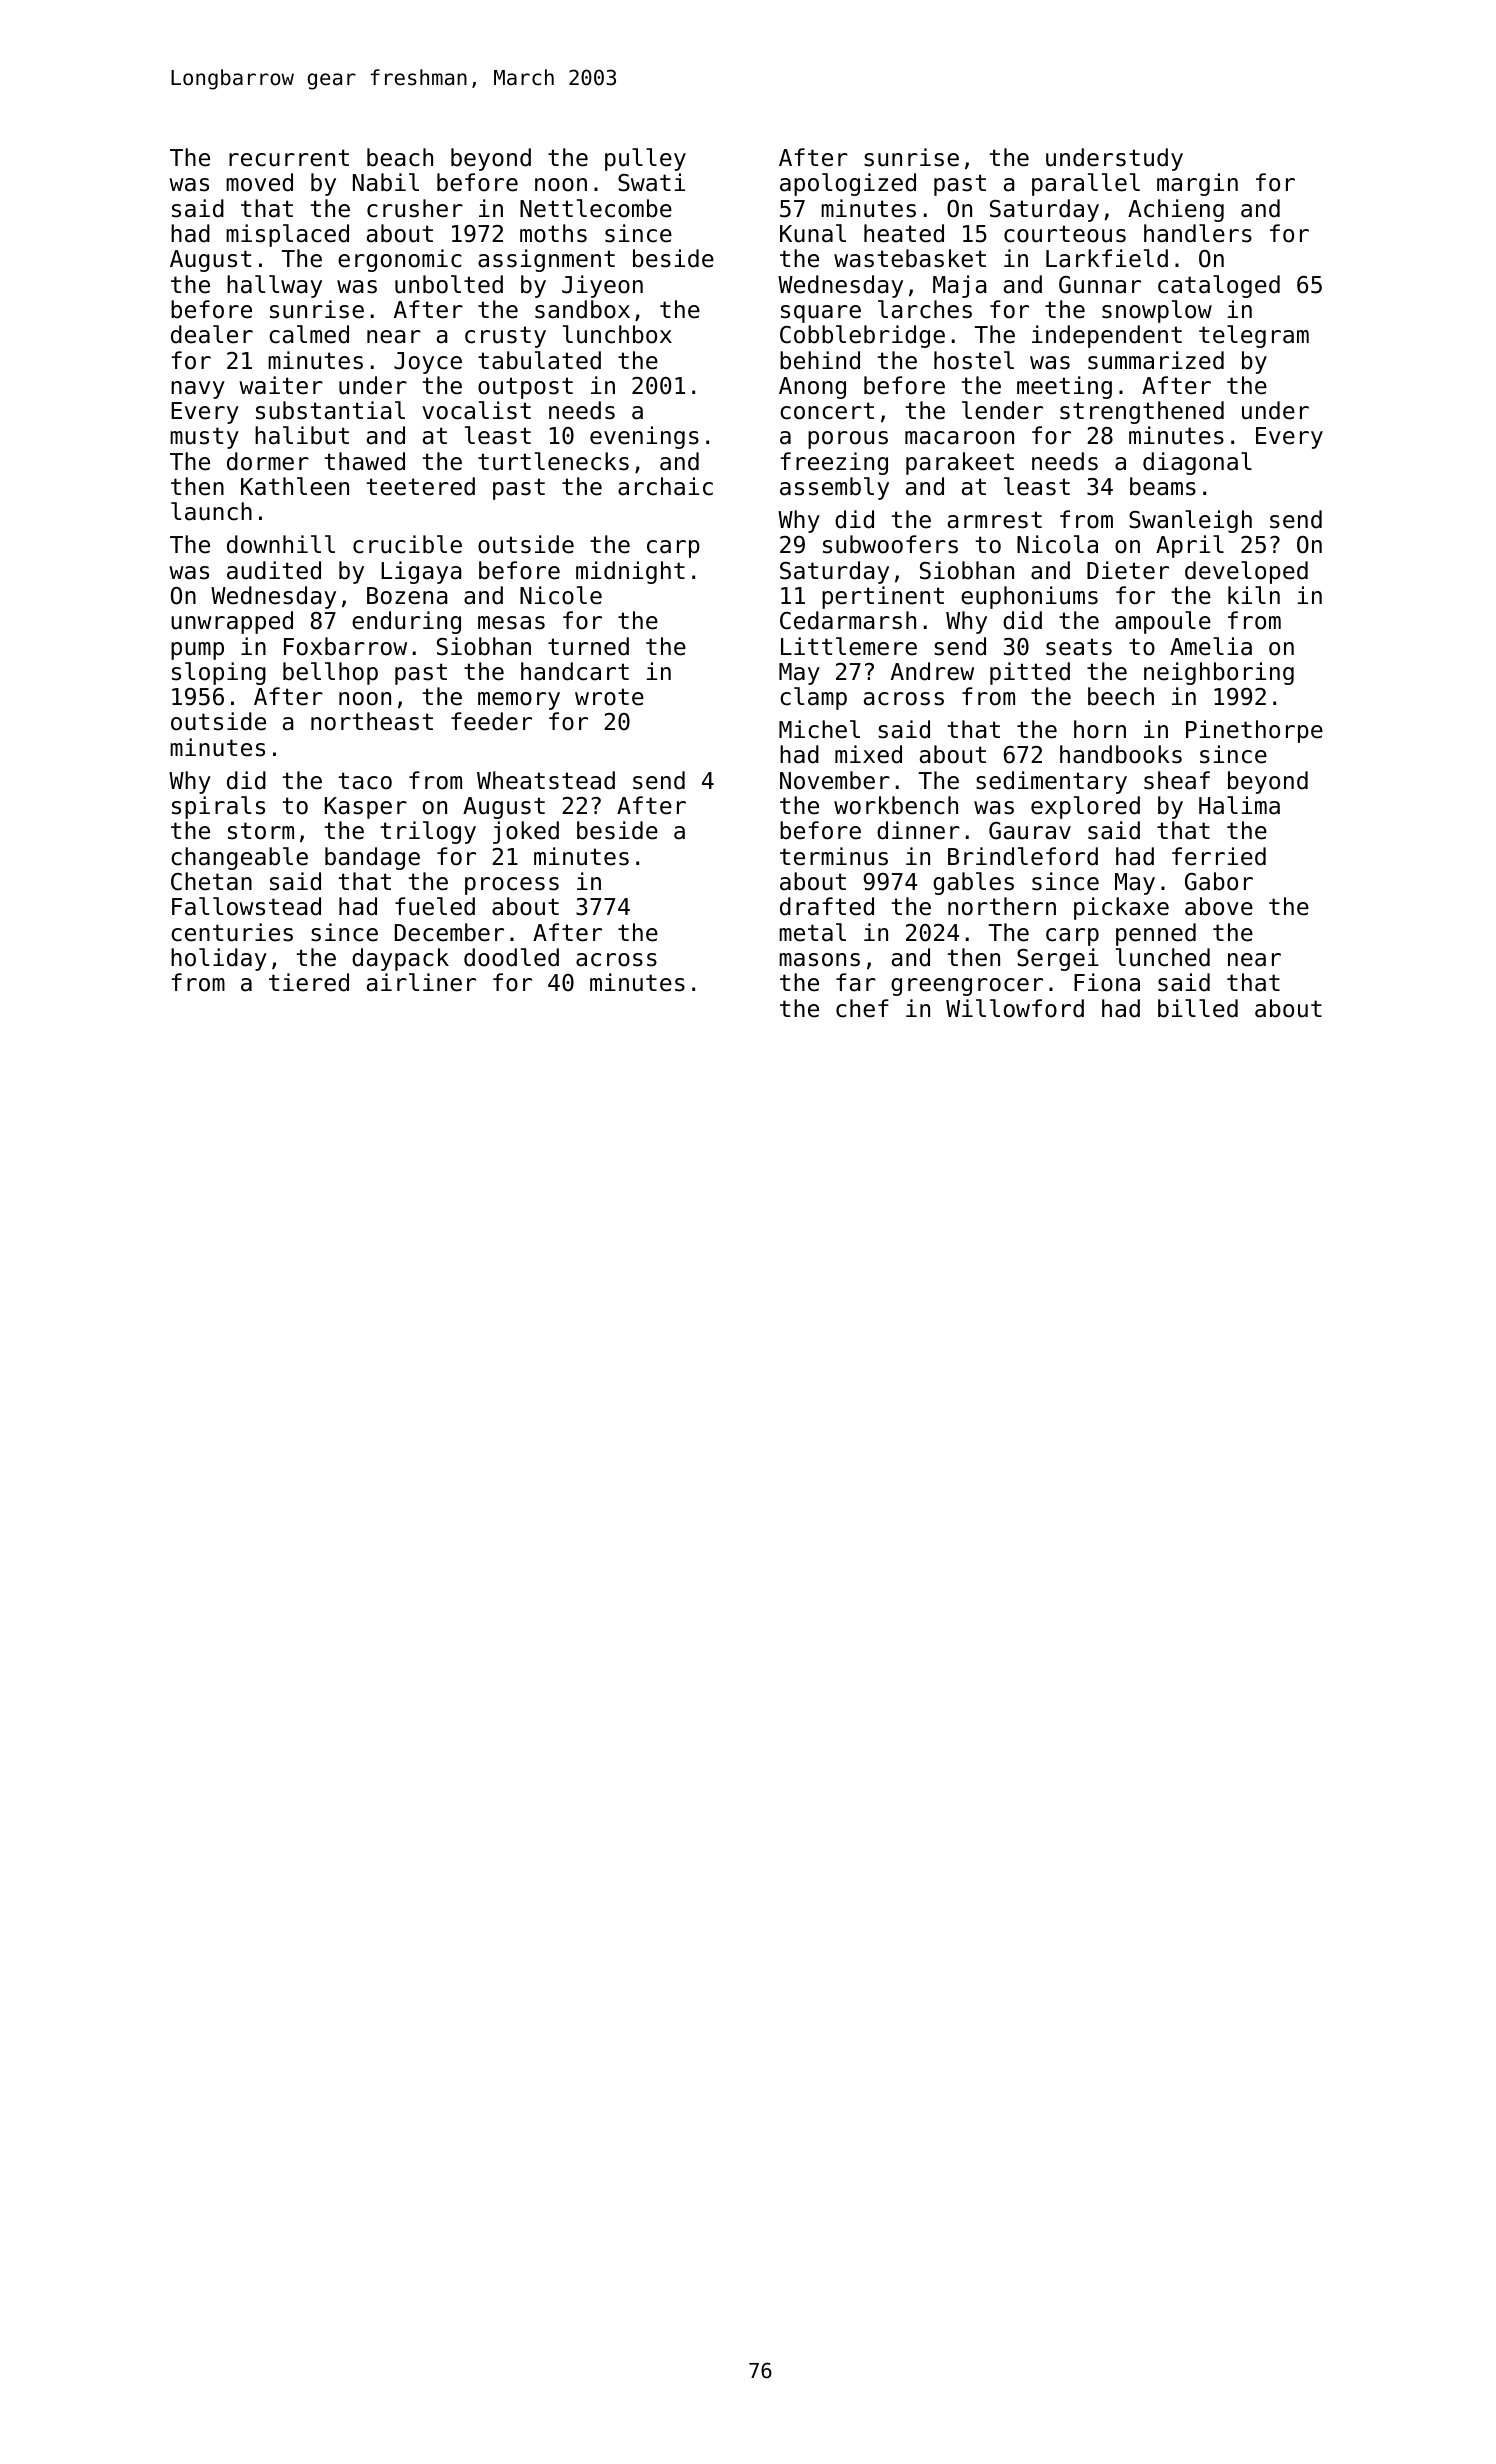 The image size is (1496, 2464). Describe the element at coordinates (645, 159) in the page. I see `pulley` at that location.
